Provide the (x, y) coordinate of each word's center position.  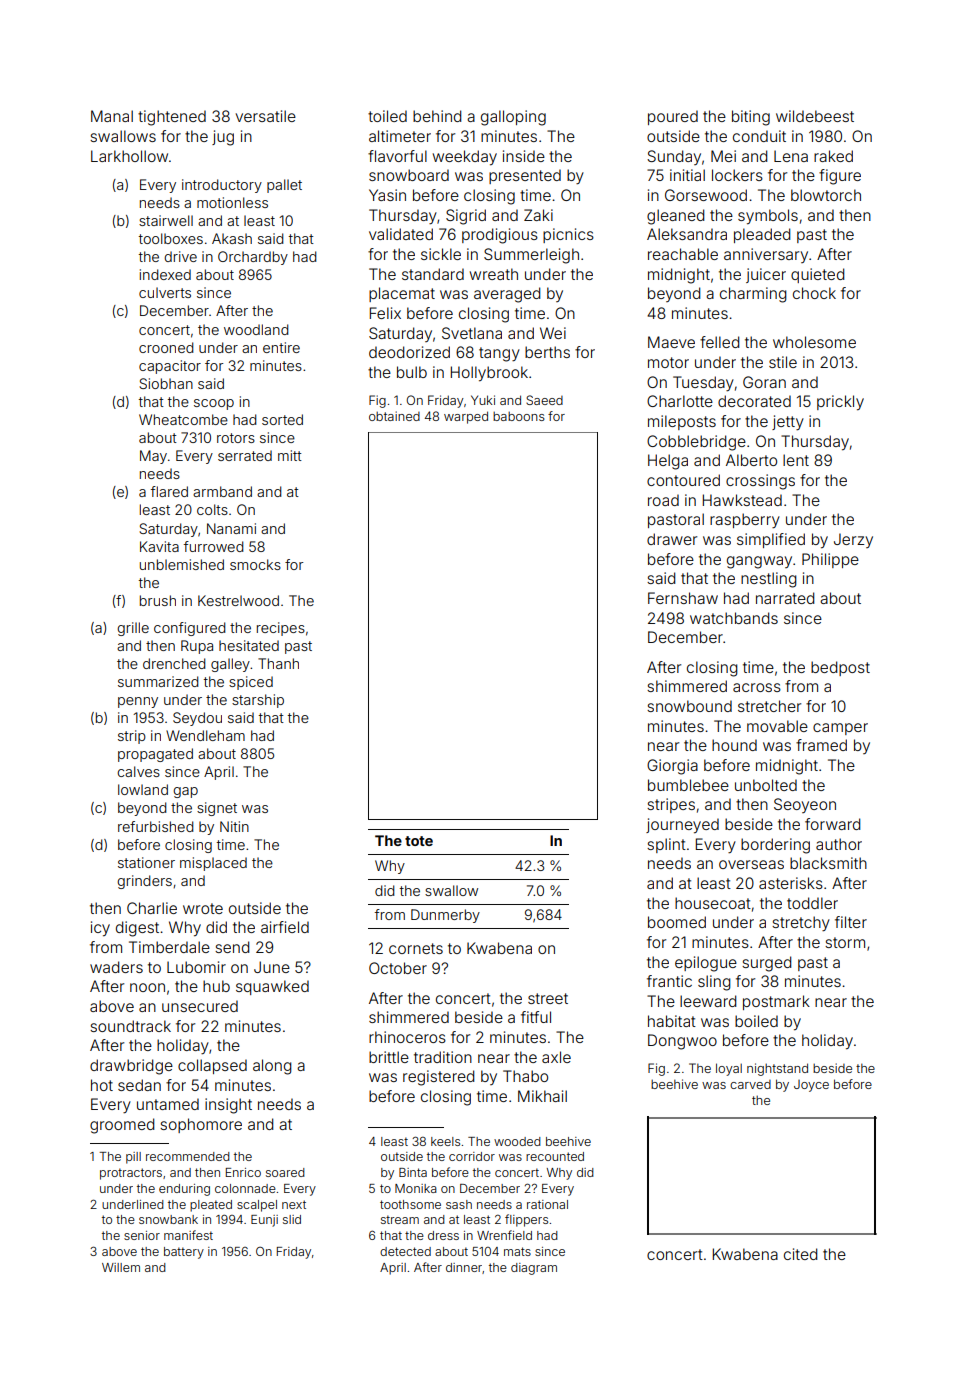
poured (673, 117)
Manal (112, 116)
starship (258, 701)
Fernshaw (683, 598)
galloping (513, 118)
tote (419, 841)
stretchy (801, 924)
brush (158, 600)
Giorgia (672, 767)
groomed (122, 1126)
